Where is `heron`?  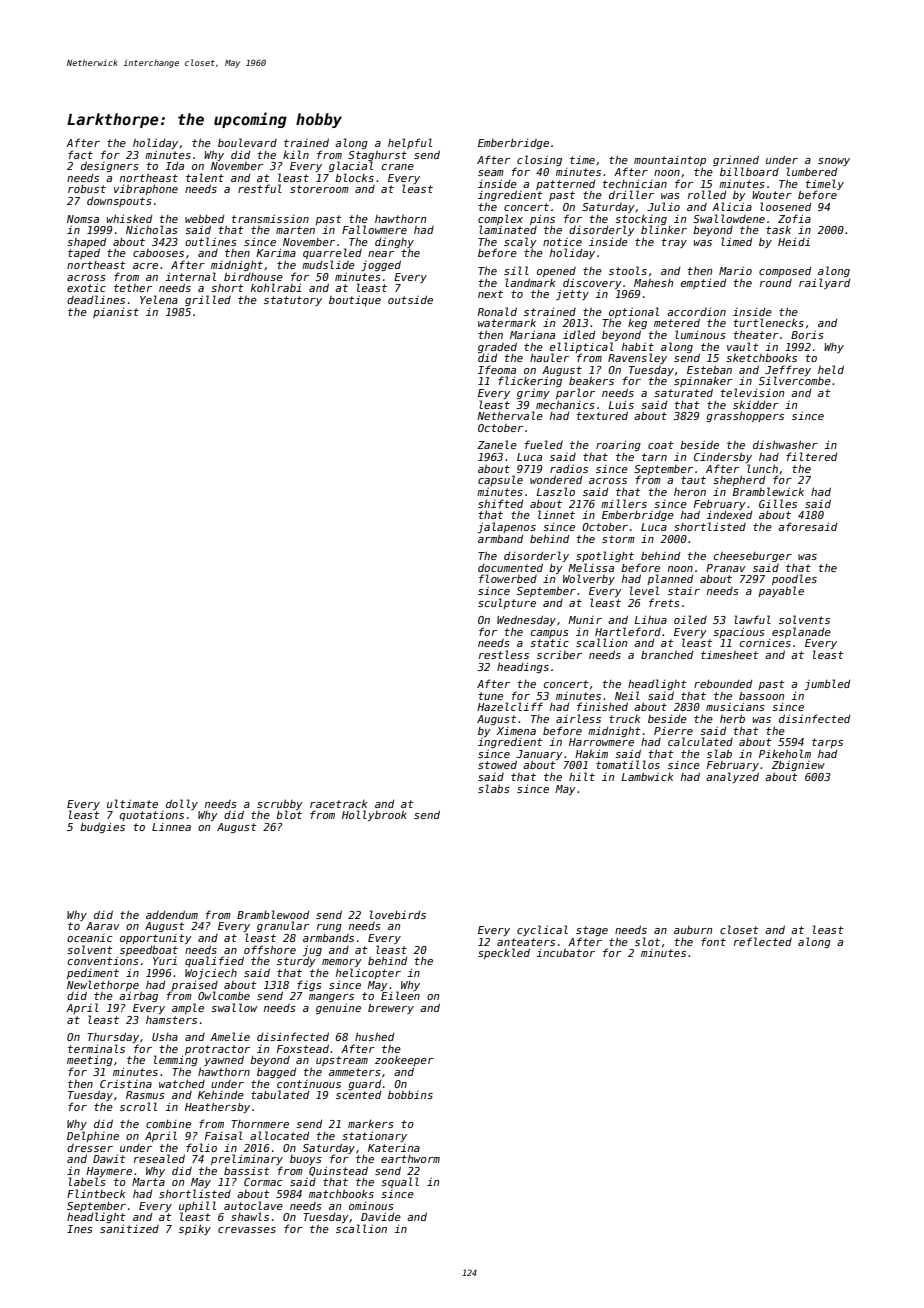
heron is located at coordinates (690, 492).
